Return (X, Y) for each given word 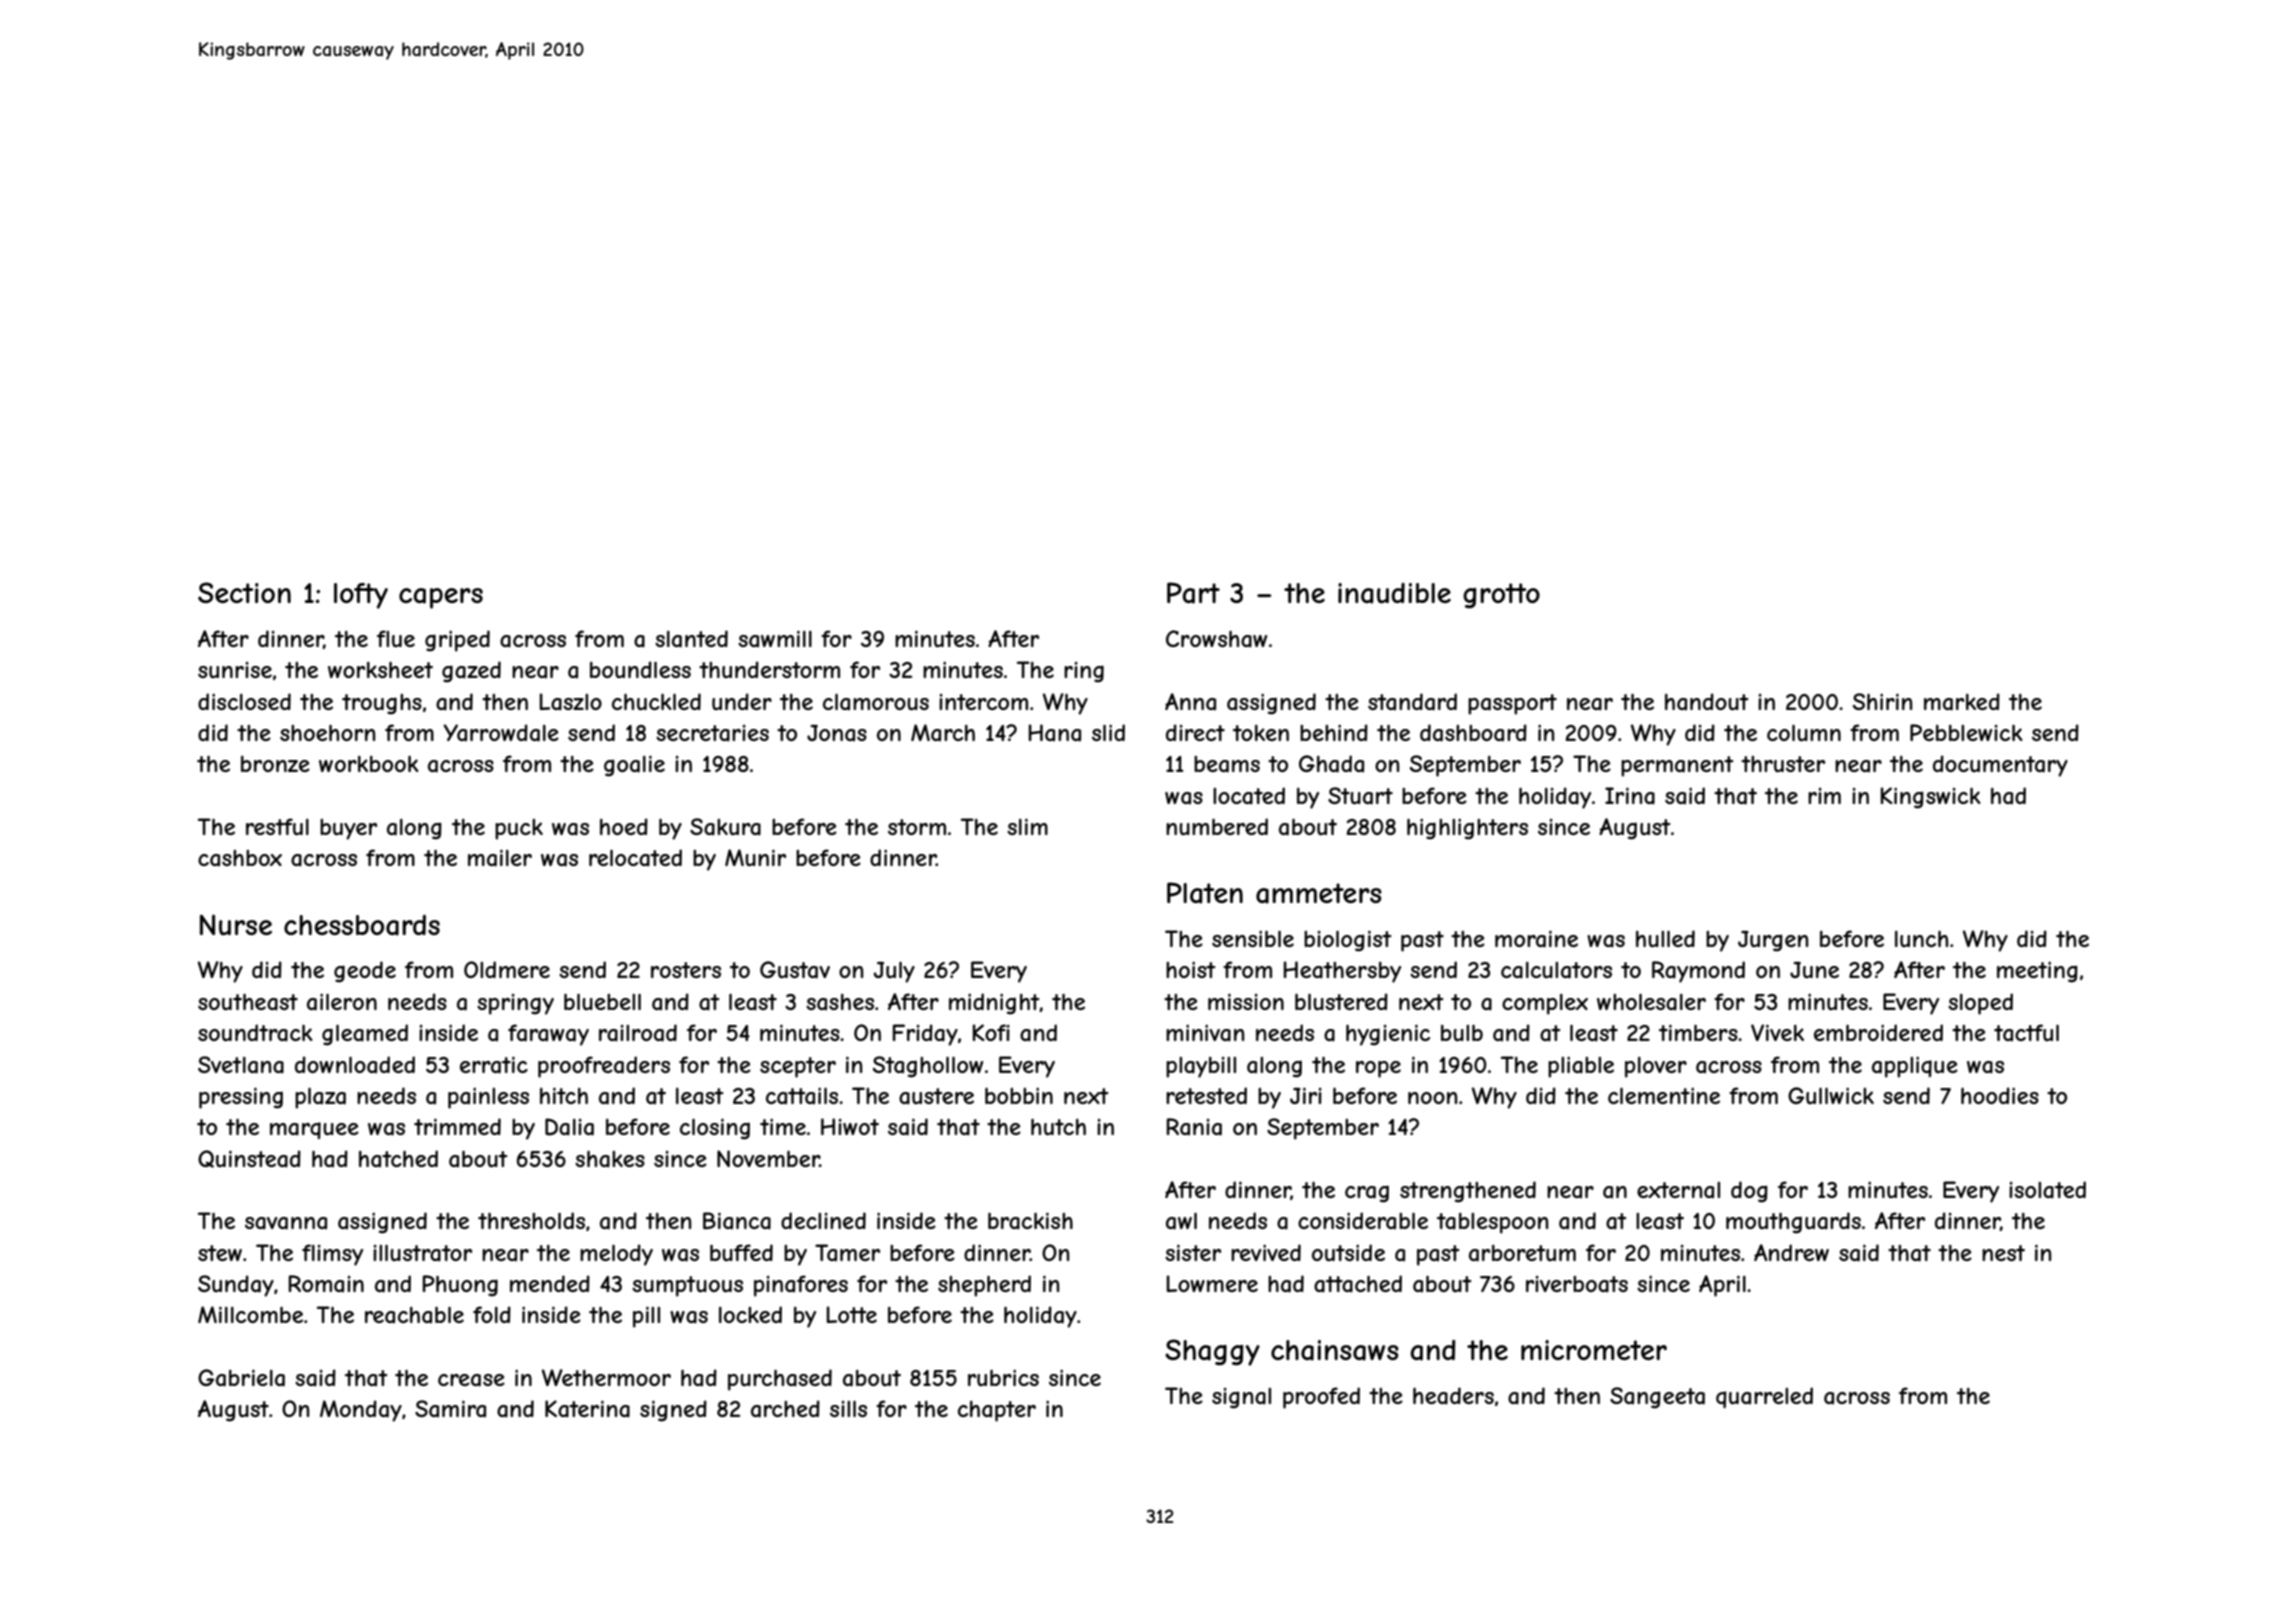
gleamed (365, 1035)
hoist (1191, 969)
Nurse (236, 925)
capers (441, 598)
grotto (1501, 596)
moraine (1536, 939)
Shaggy (1212, 1352)
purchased (780, 1380)
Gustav (795, 970)
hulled (1665, 938)
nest (2003, 1253)
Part (1193, 593)
